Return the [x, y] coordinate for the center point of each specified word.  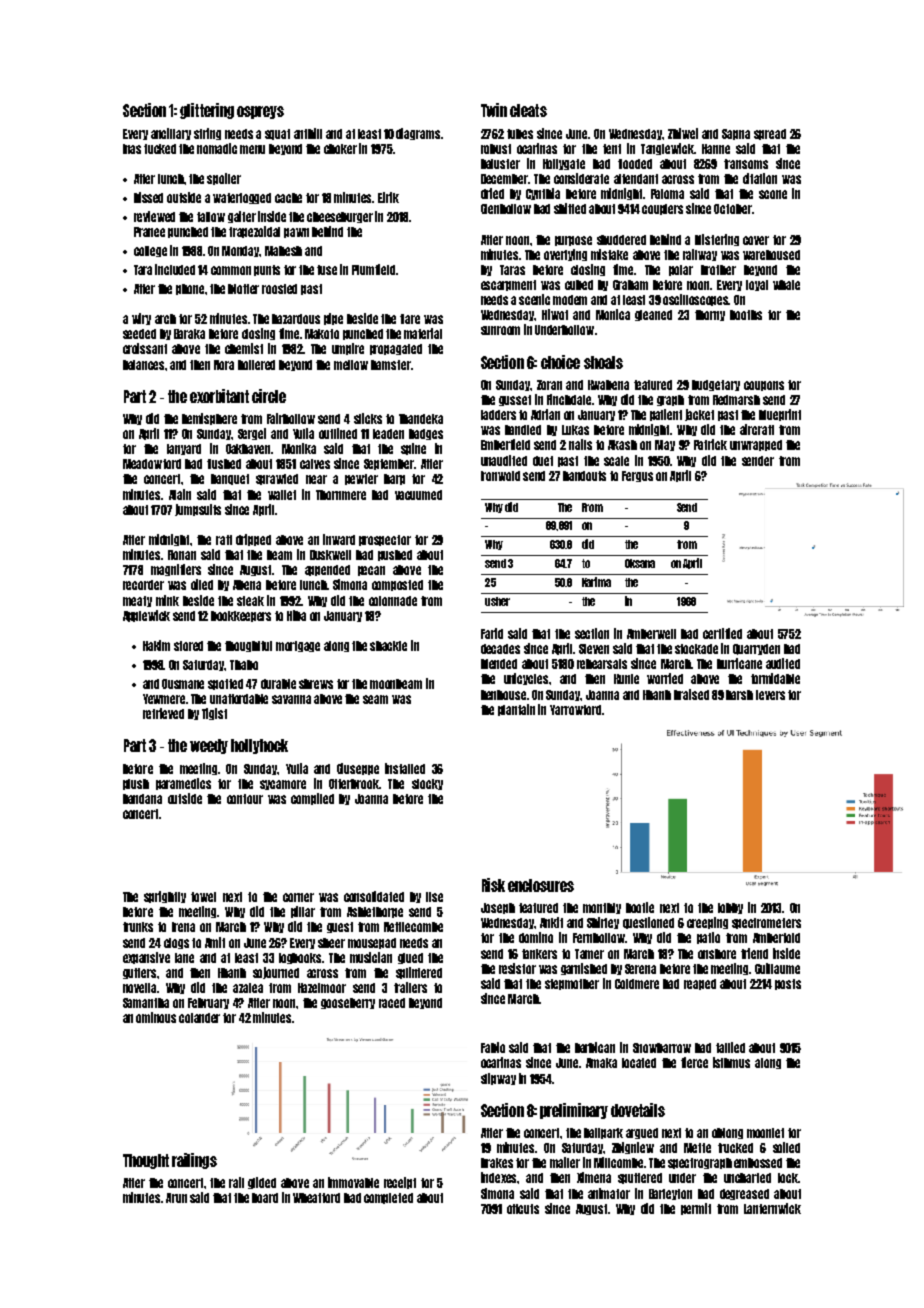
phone [191, 289]
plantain [516, 710]
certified [722, 633]
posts [788, 984]
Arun [176, 1198]
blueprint [780, 415]
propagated [396, 349]
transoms [746, 164]
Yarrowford [575, 710]
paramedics [183, 784]
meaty [137, 601]
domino [536, 937]
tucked [160, 149]
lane [184, 958]
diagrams [418, 134]
